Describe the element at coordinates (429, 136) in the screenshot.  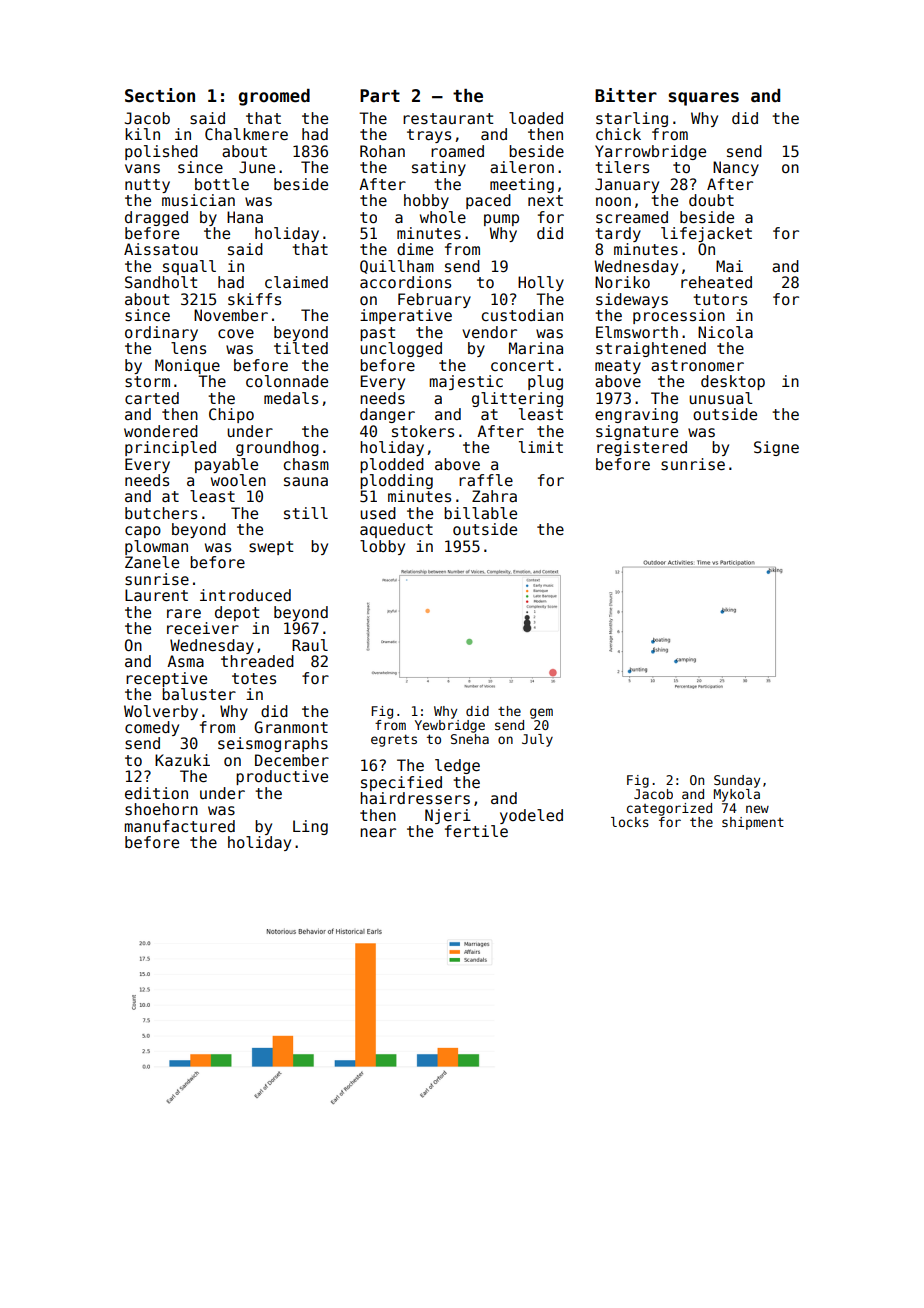
I see `trays` at that location.
